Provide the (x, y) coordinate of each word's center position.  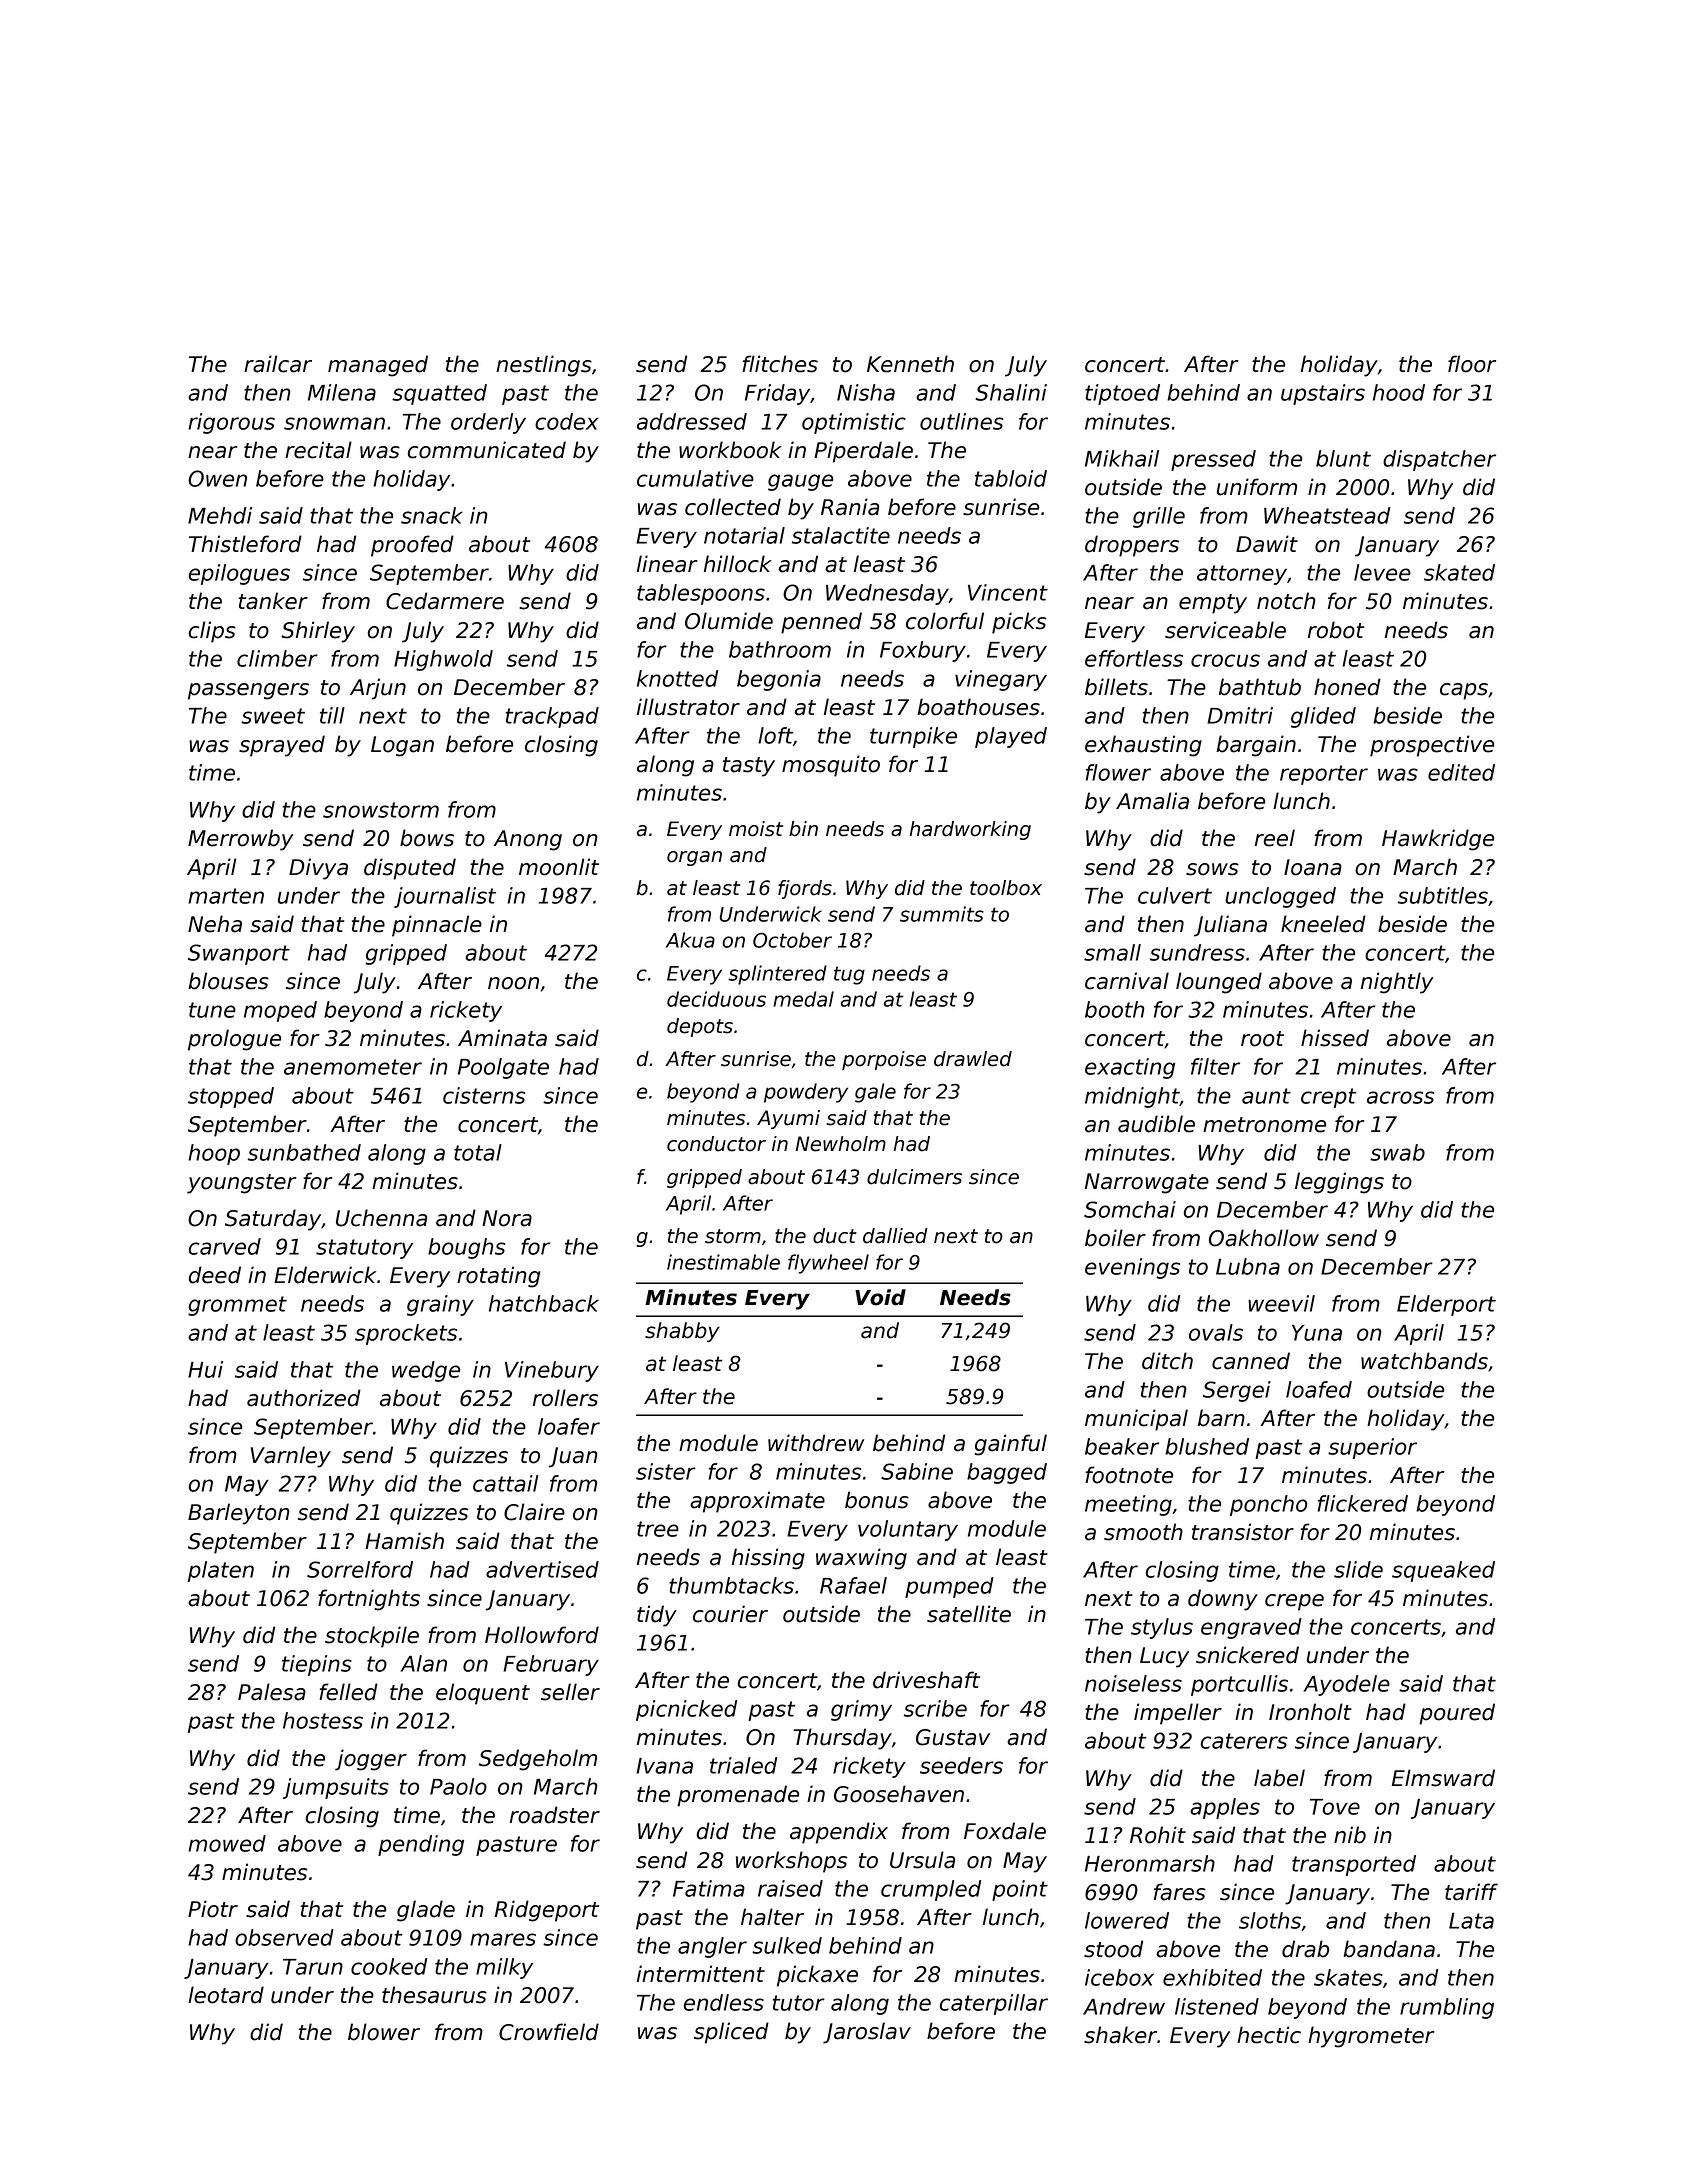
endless (724, 2002)
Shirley (318, 632)
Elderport (1446, 1305)
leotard (226, 1995)
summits (942, 914)
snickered (1247, 1655)
